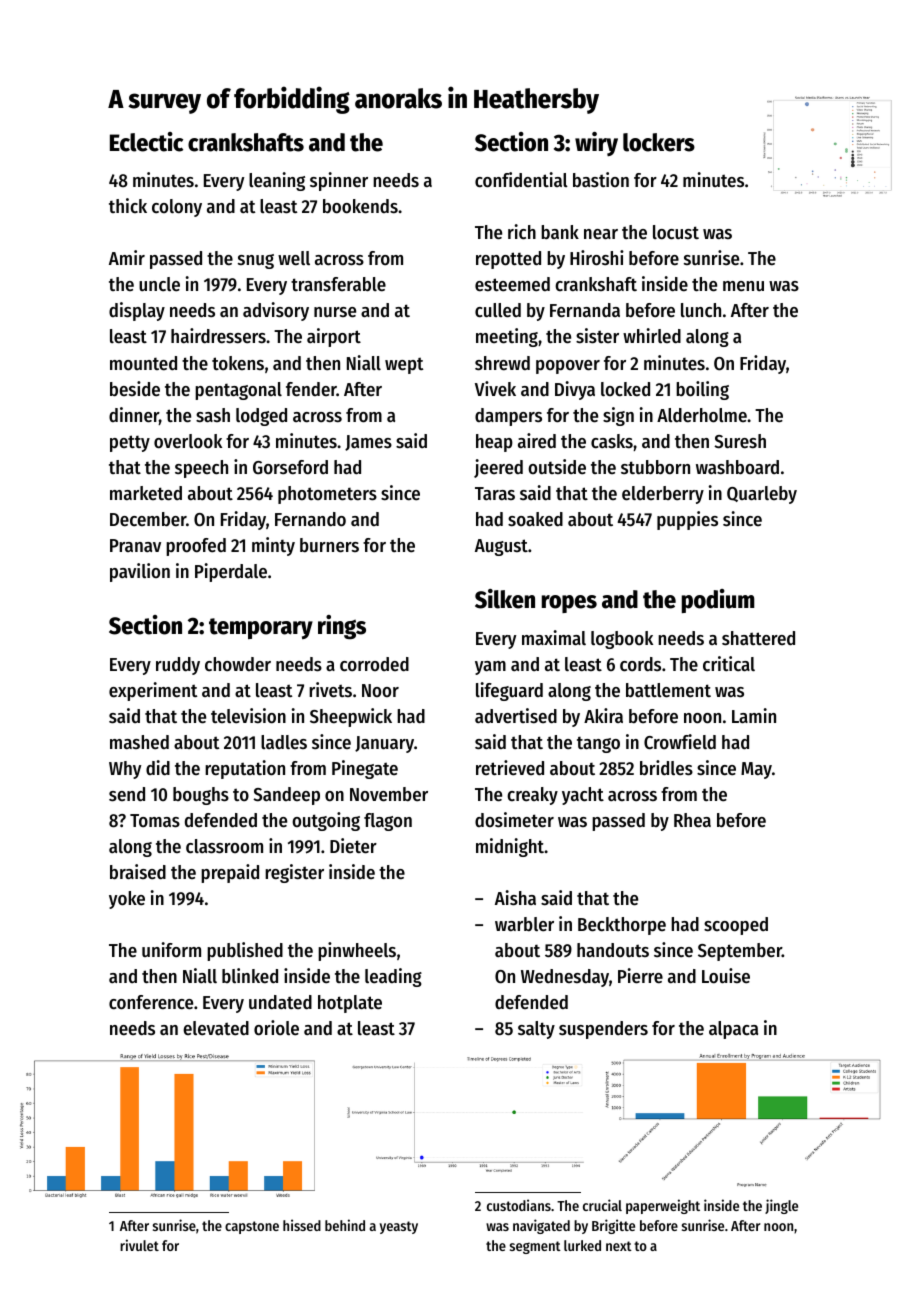 The width and height of the document is (908, 1316). I want to click on bookends, so click(360, 206).
